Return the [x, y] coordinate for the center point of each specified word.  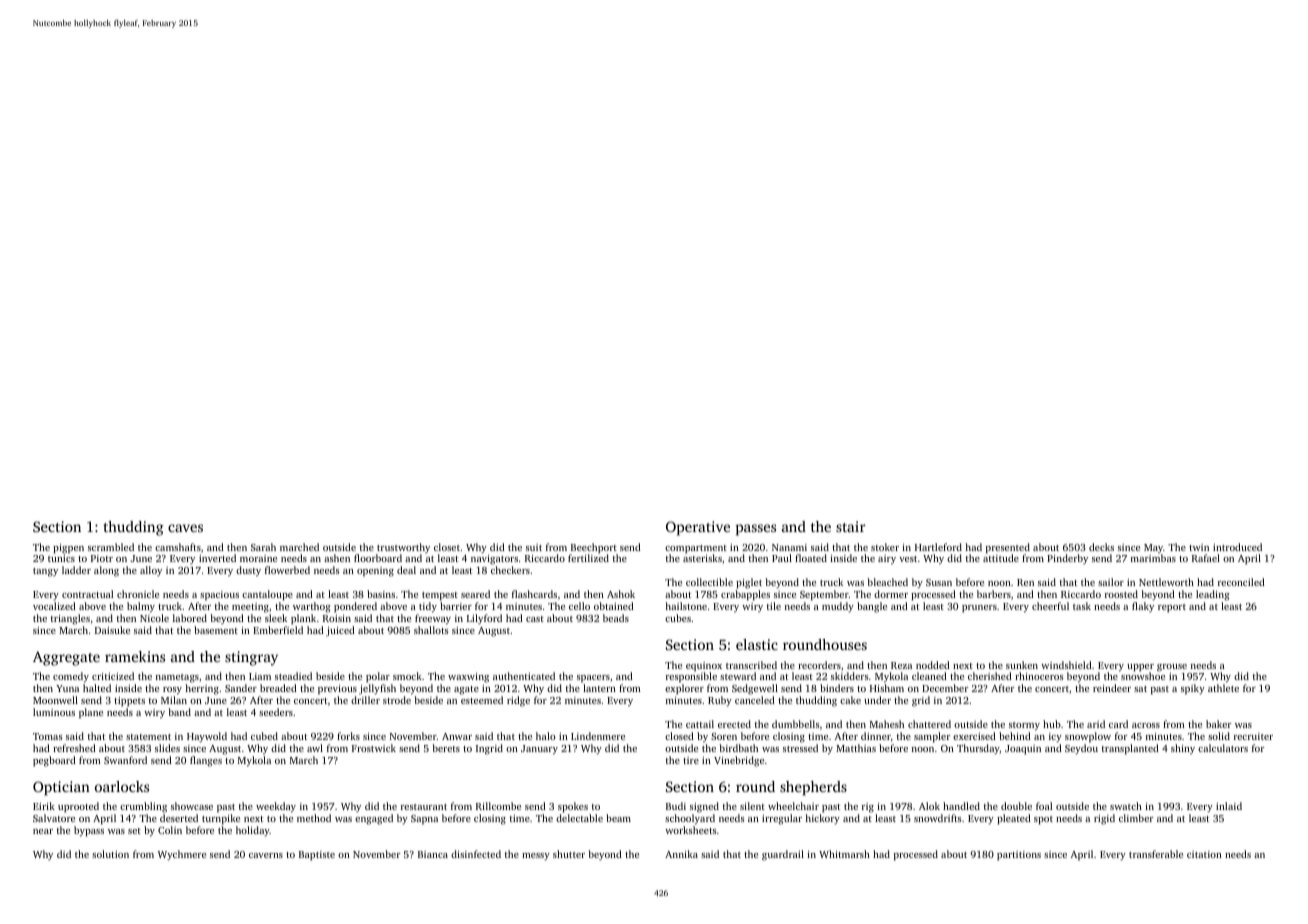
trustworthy [403, 548]
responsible [691, 677]
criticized [113, 676]
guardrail [783, 855]
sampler [932, 737]
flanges [206, 761]
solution [110, 854]
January [539, 750]
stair [851, 526]
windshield [1066, 665]
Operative [698, 528]
